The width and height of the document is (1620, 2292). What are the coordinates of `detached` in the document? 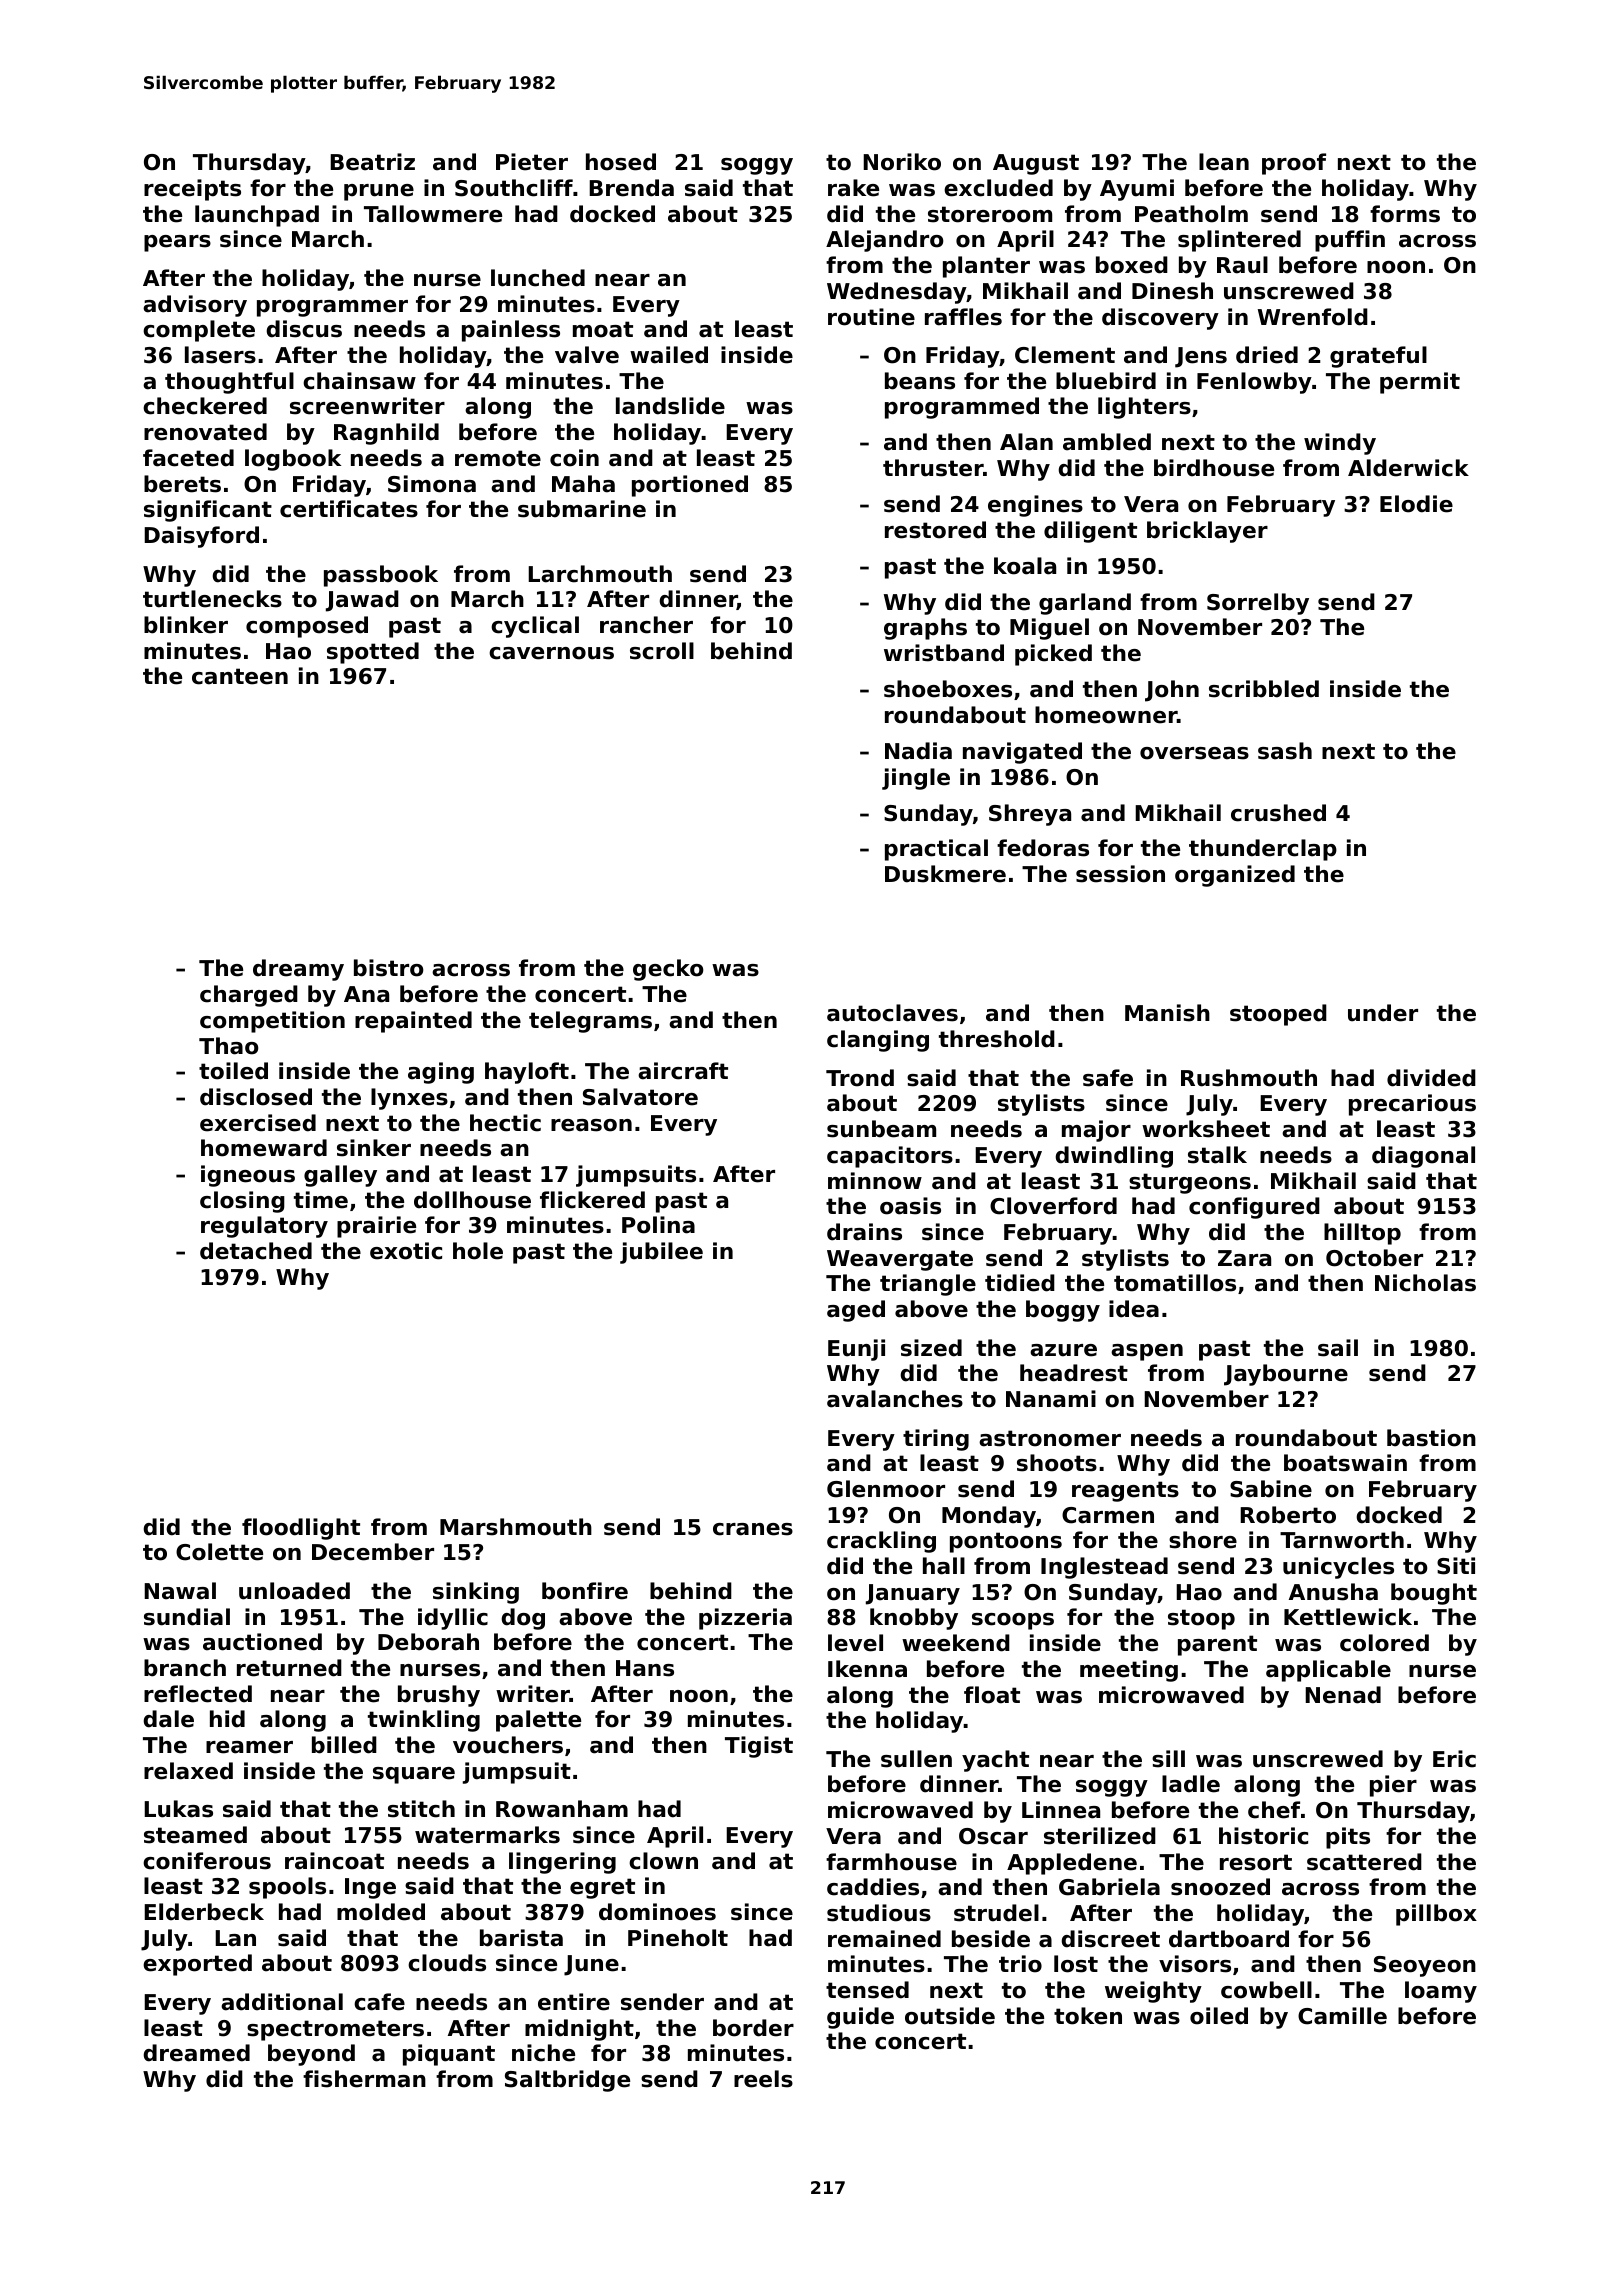 It's located at (256, 1251).
